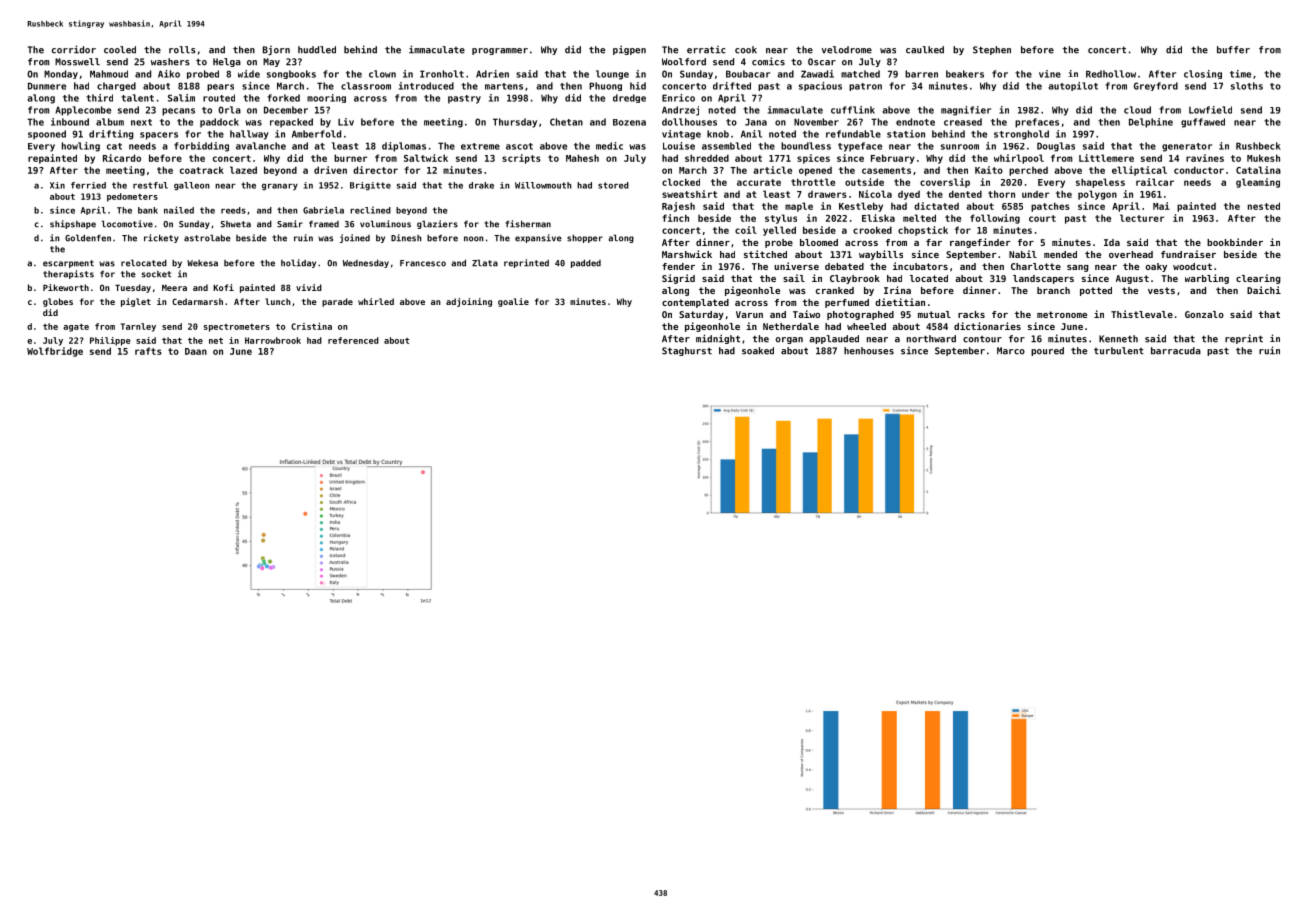 Image resolution: width=1308 pixels, height=924 pixels. Describe the element at coordinates (706, 50) in the page. I see `erratic` at that location.
